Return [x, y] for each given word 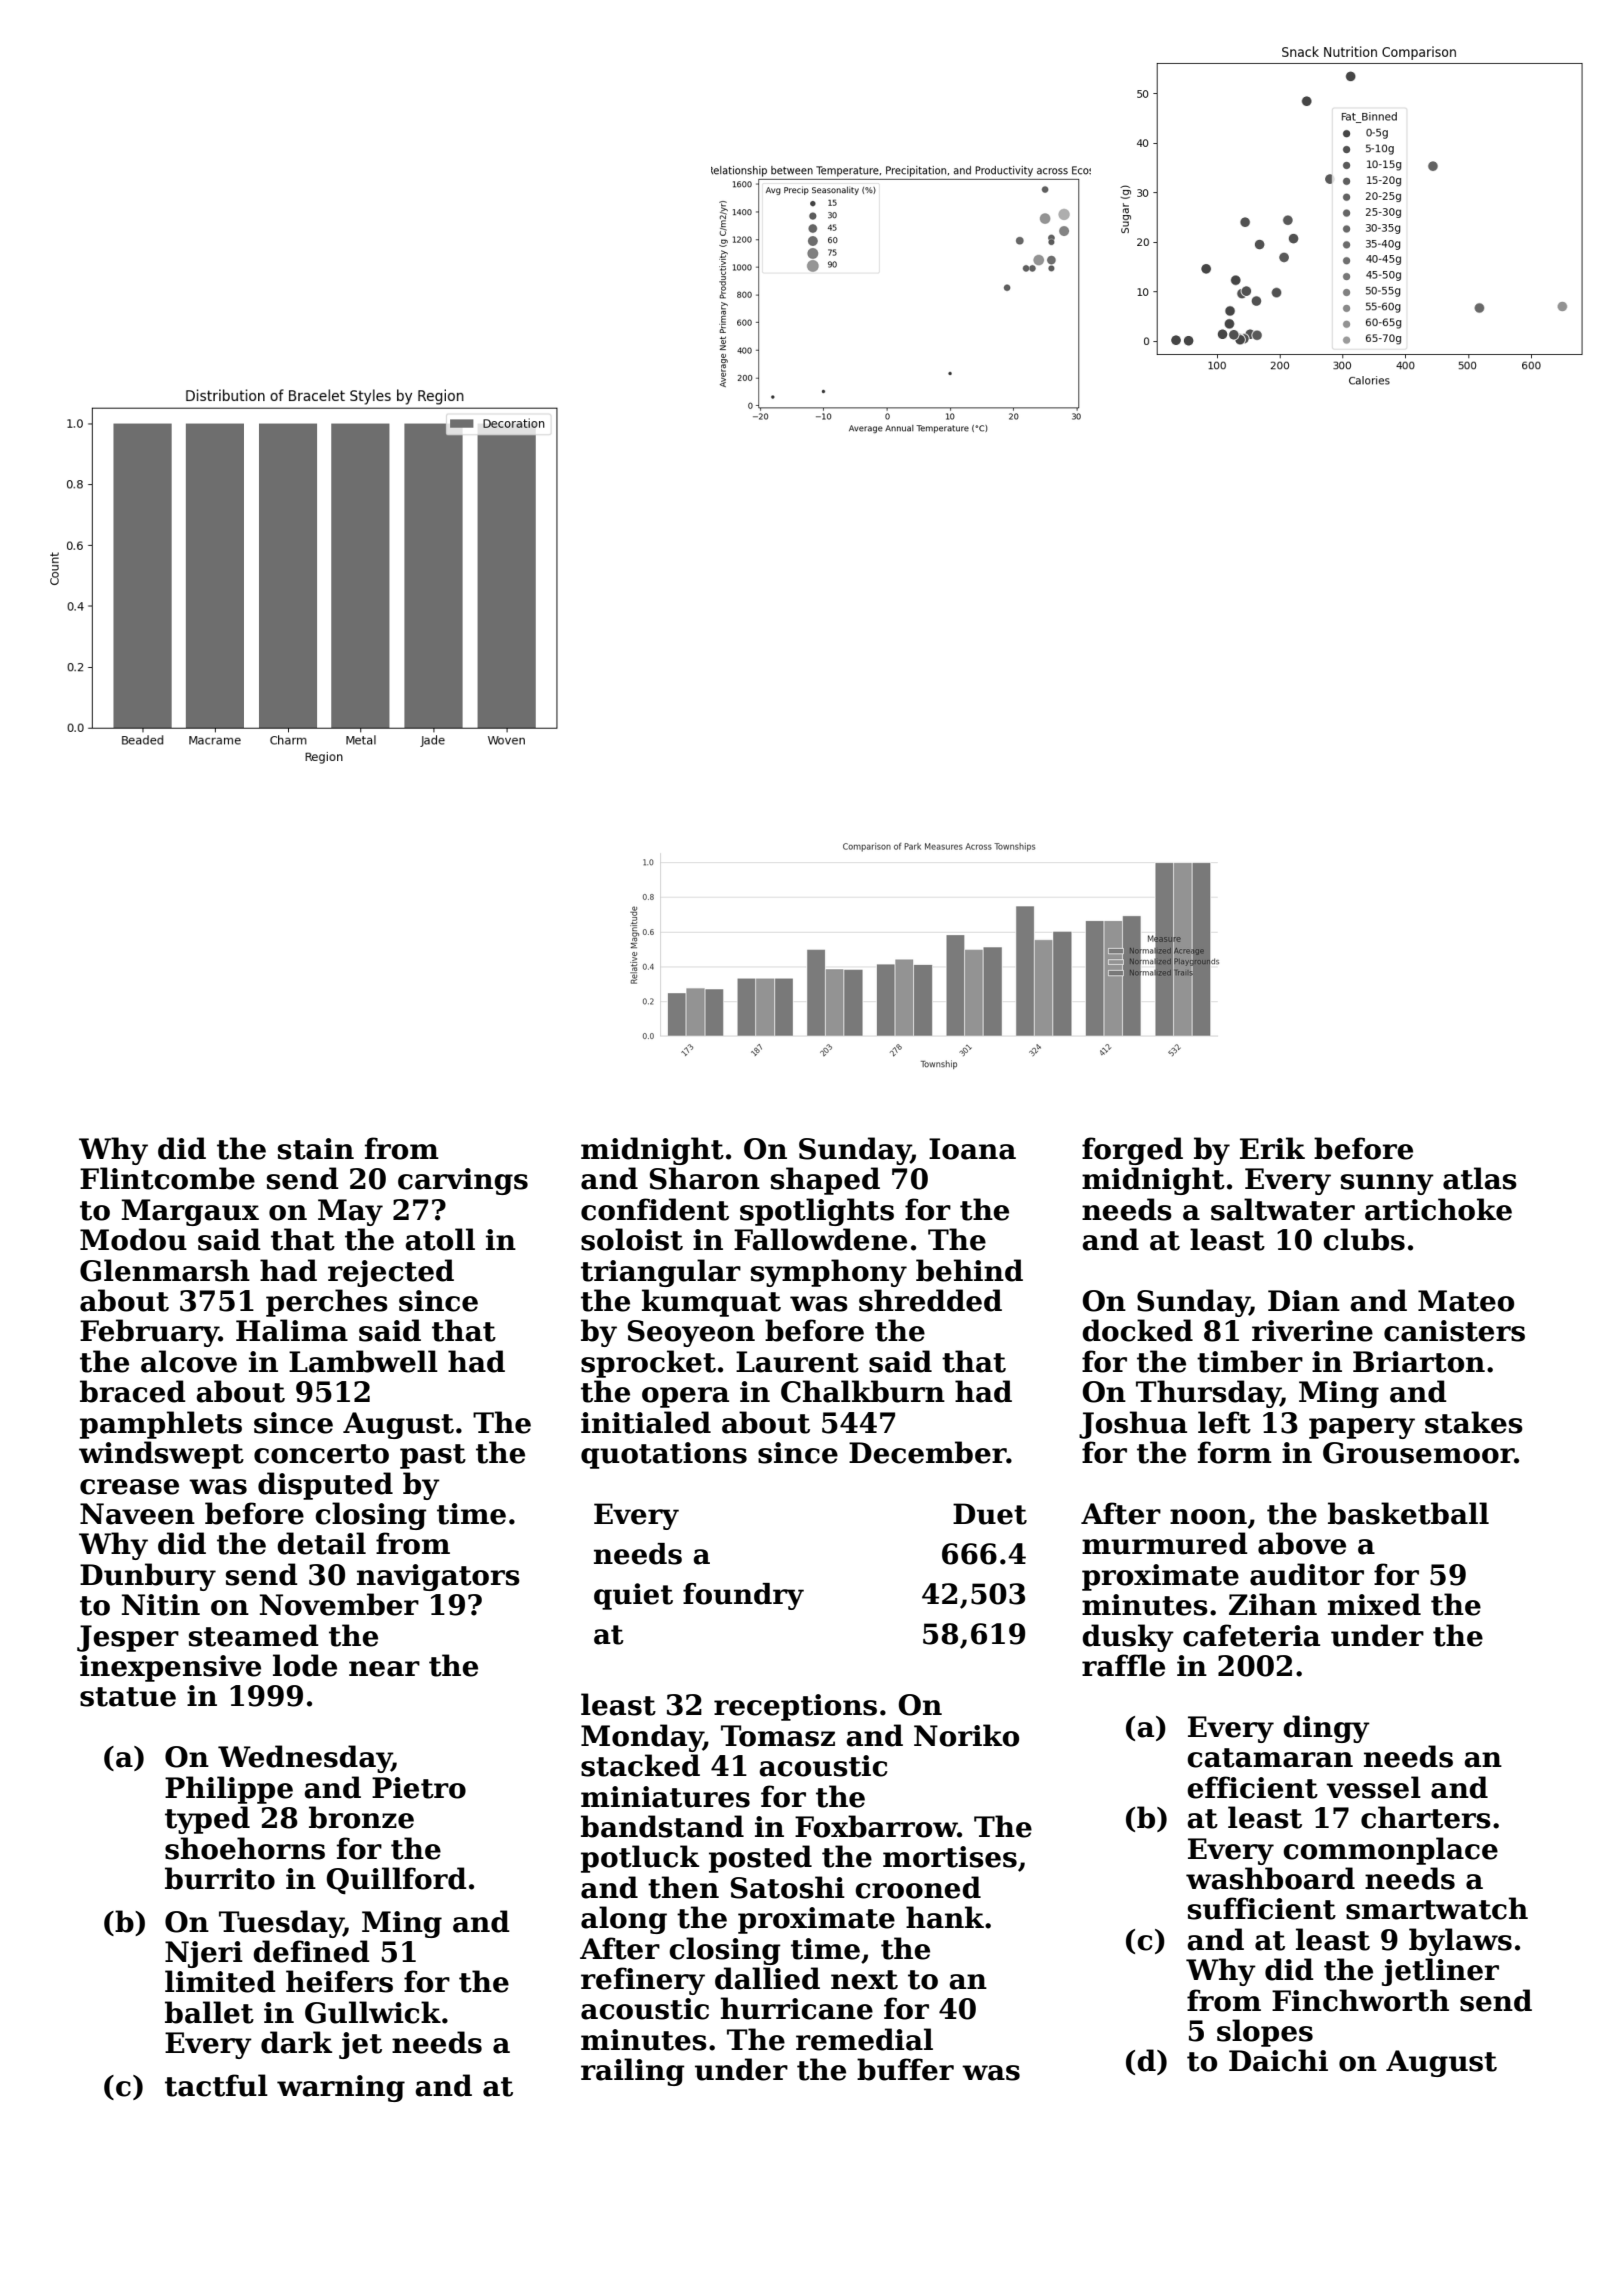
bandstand [662, 1826]
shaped [825, 1181]
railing [633, 2072]
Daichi [1278, 2060]
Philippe [229, 1790]
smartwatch [1437, 1908]
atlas [1480, 1178]
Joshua [1133, 1425]
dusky [1128, 1638]
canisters [1454, 1331]
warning [341, 2088]
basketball [1408, 1513]
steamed [254, 1635]
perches [327, 1303]
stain [316, 1149]
